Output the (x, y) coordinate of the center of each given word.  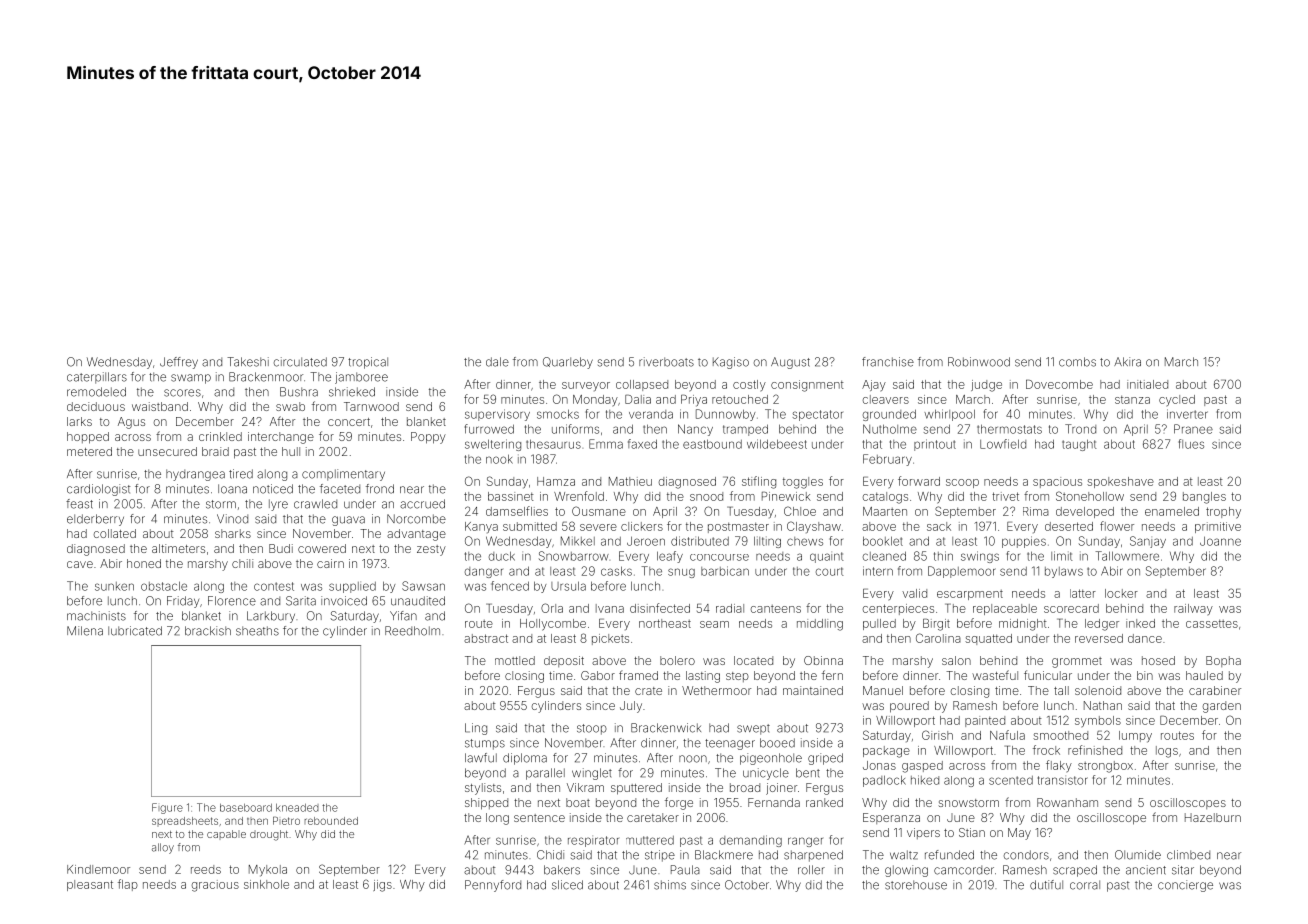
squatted (988, 639)
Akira (1127, 362)
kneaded (297, 808)
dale (497, 362)
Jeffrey (179, 363)
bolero (677, 660)
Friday (183, 602)
